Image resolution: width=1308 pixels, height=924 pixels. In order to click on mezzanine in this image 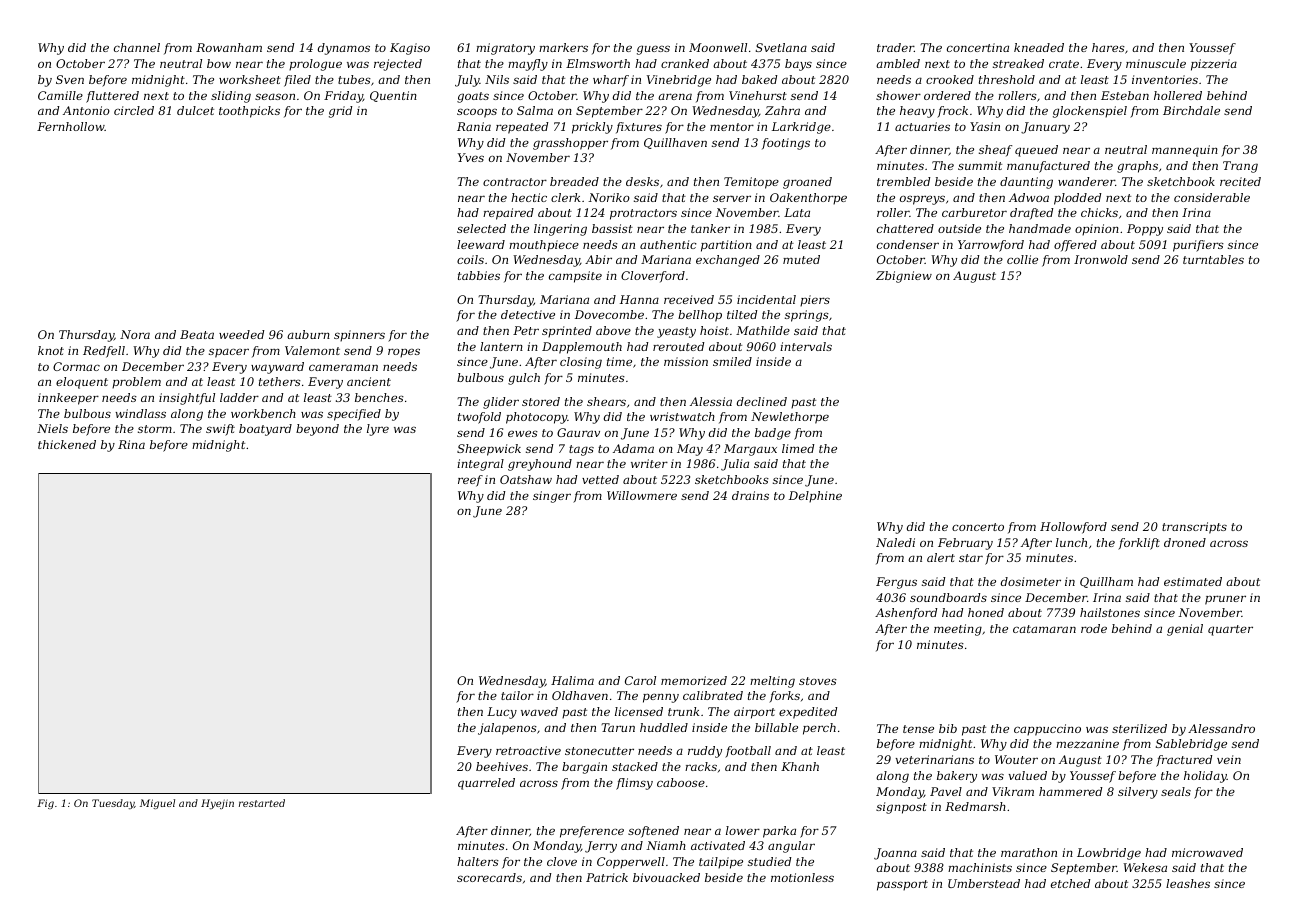, I will do `click(1087, 743)`.
